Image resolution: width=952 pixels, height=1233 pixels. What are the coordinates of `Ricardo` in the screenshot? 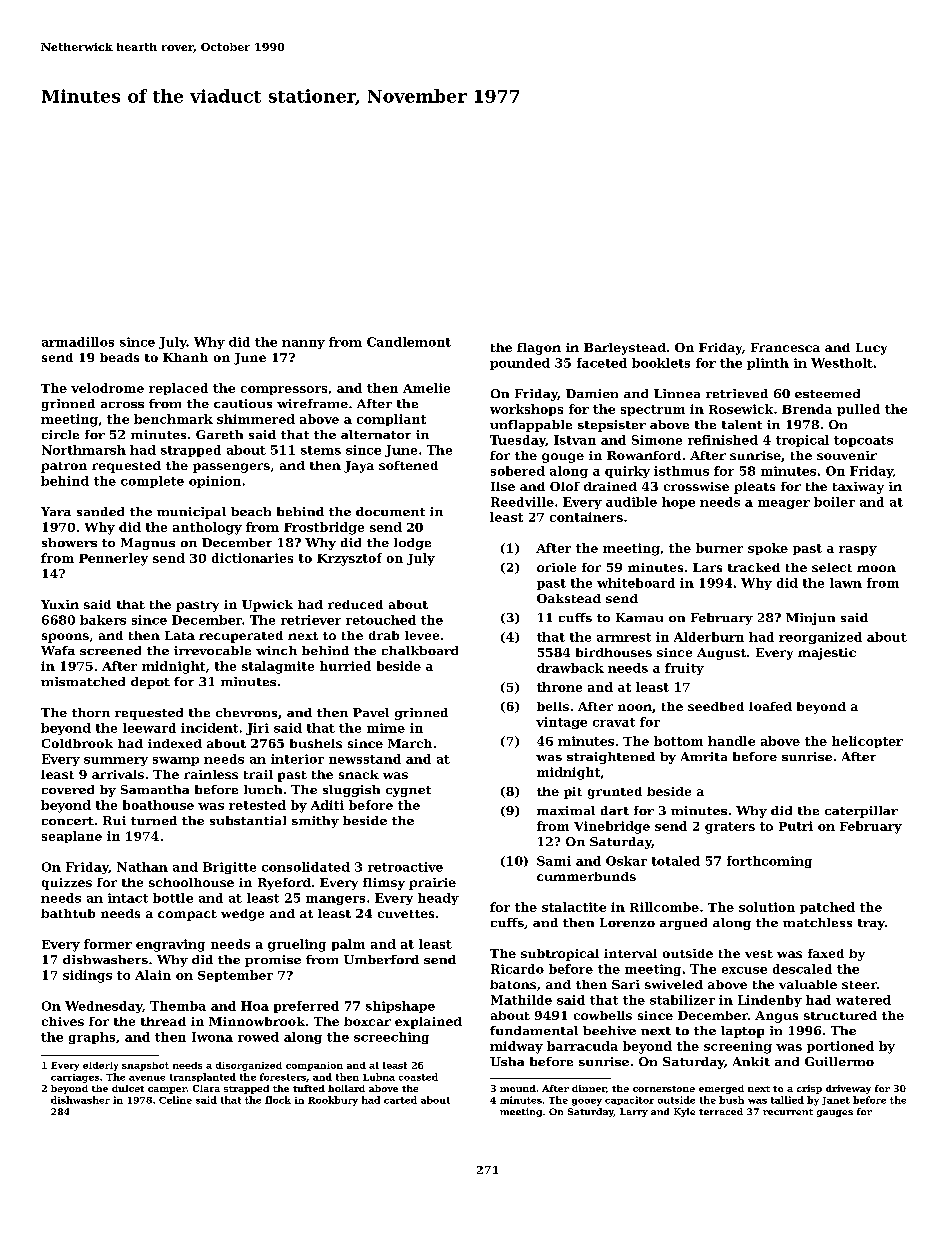 It's located at (517, 969).
